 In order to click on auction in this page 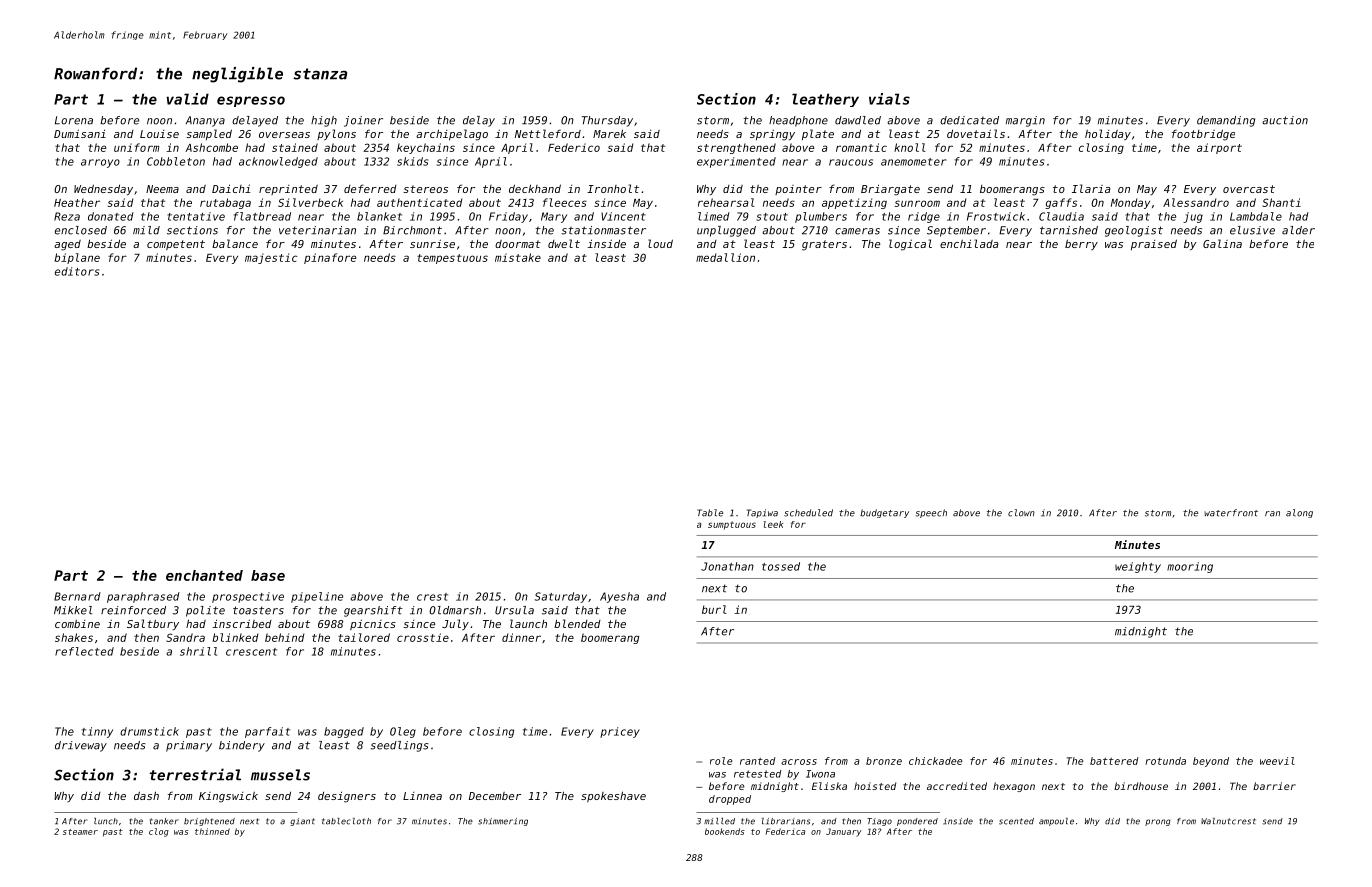, I will do `click(1285, 120)`.
